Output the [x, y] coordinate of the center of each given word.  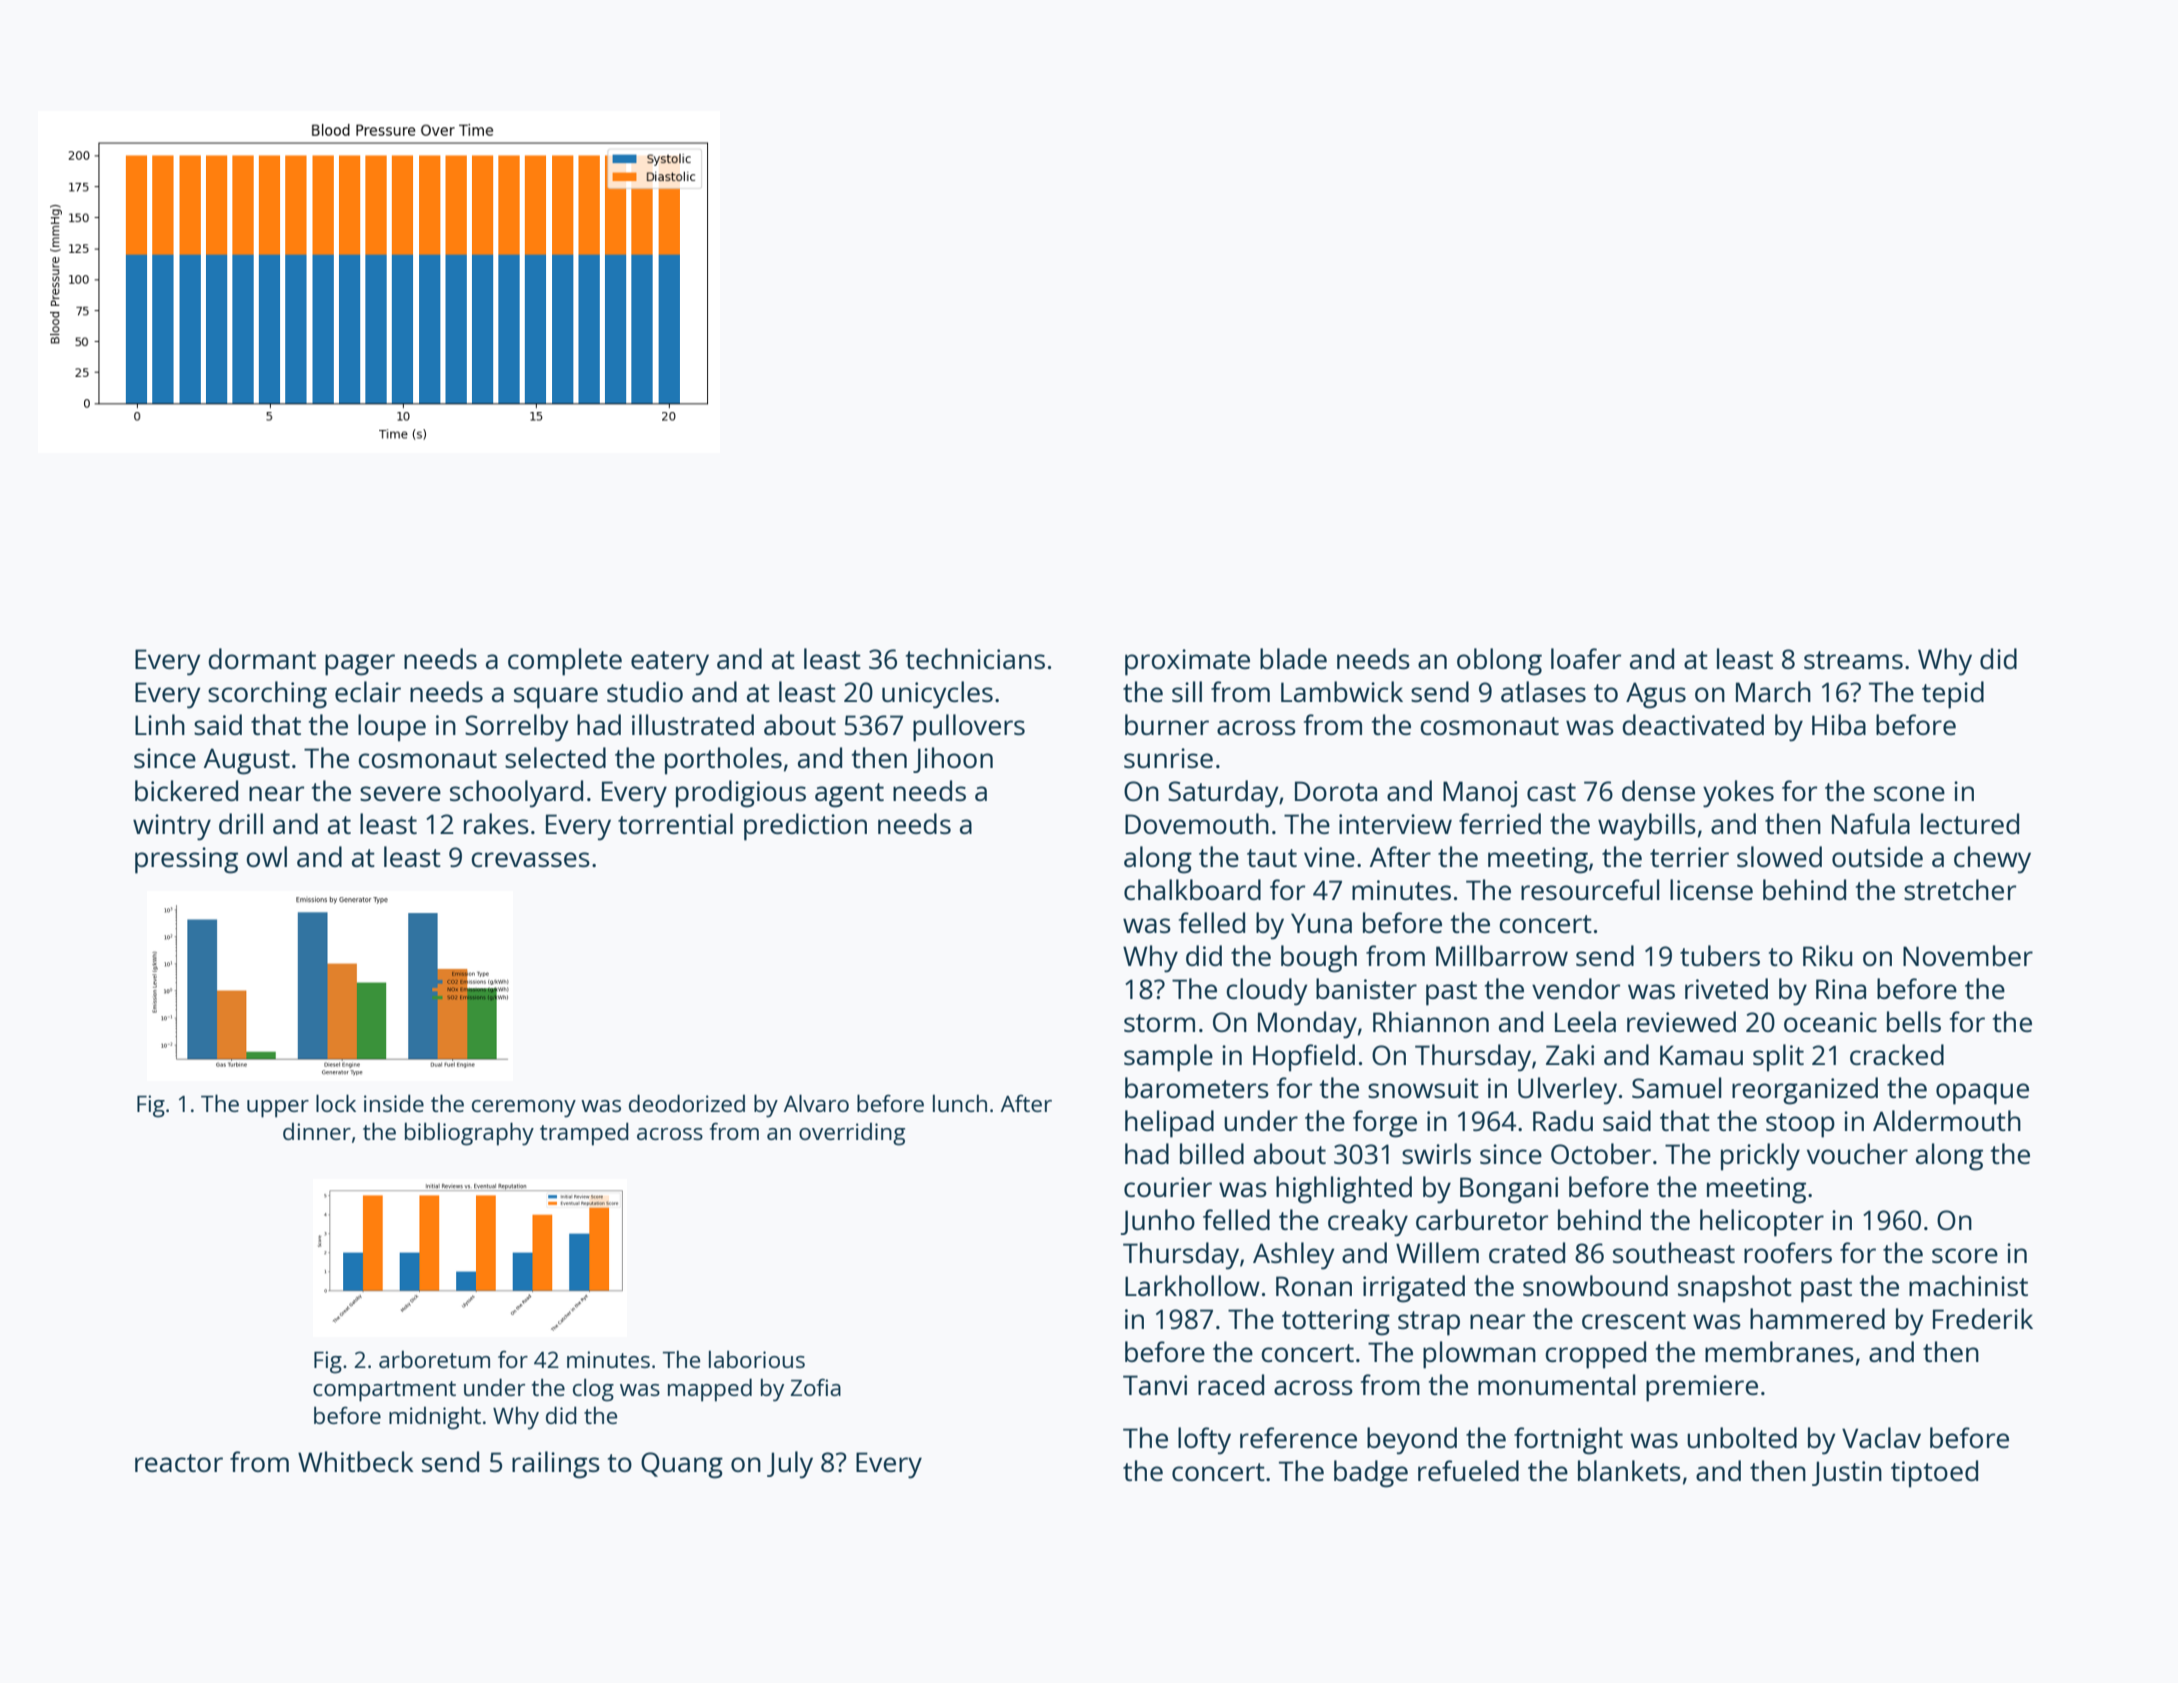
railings [556, 1465]
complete [565, 662]
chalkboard [1192, 889]
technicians [975, 658]
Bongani [1509, 1190]
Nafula [1871, 823]
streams [1853, 660]
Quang [682, 1465]
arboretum [434, 1359]
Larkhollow [1192, 1285]
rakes [496, 823]
